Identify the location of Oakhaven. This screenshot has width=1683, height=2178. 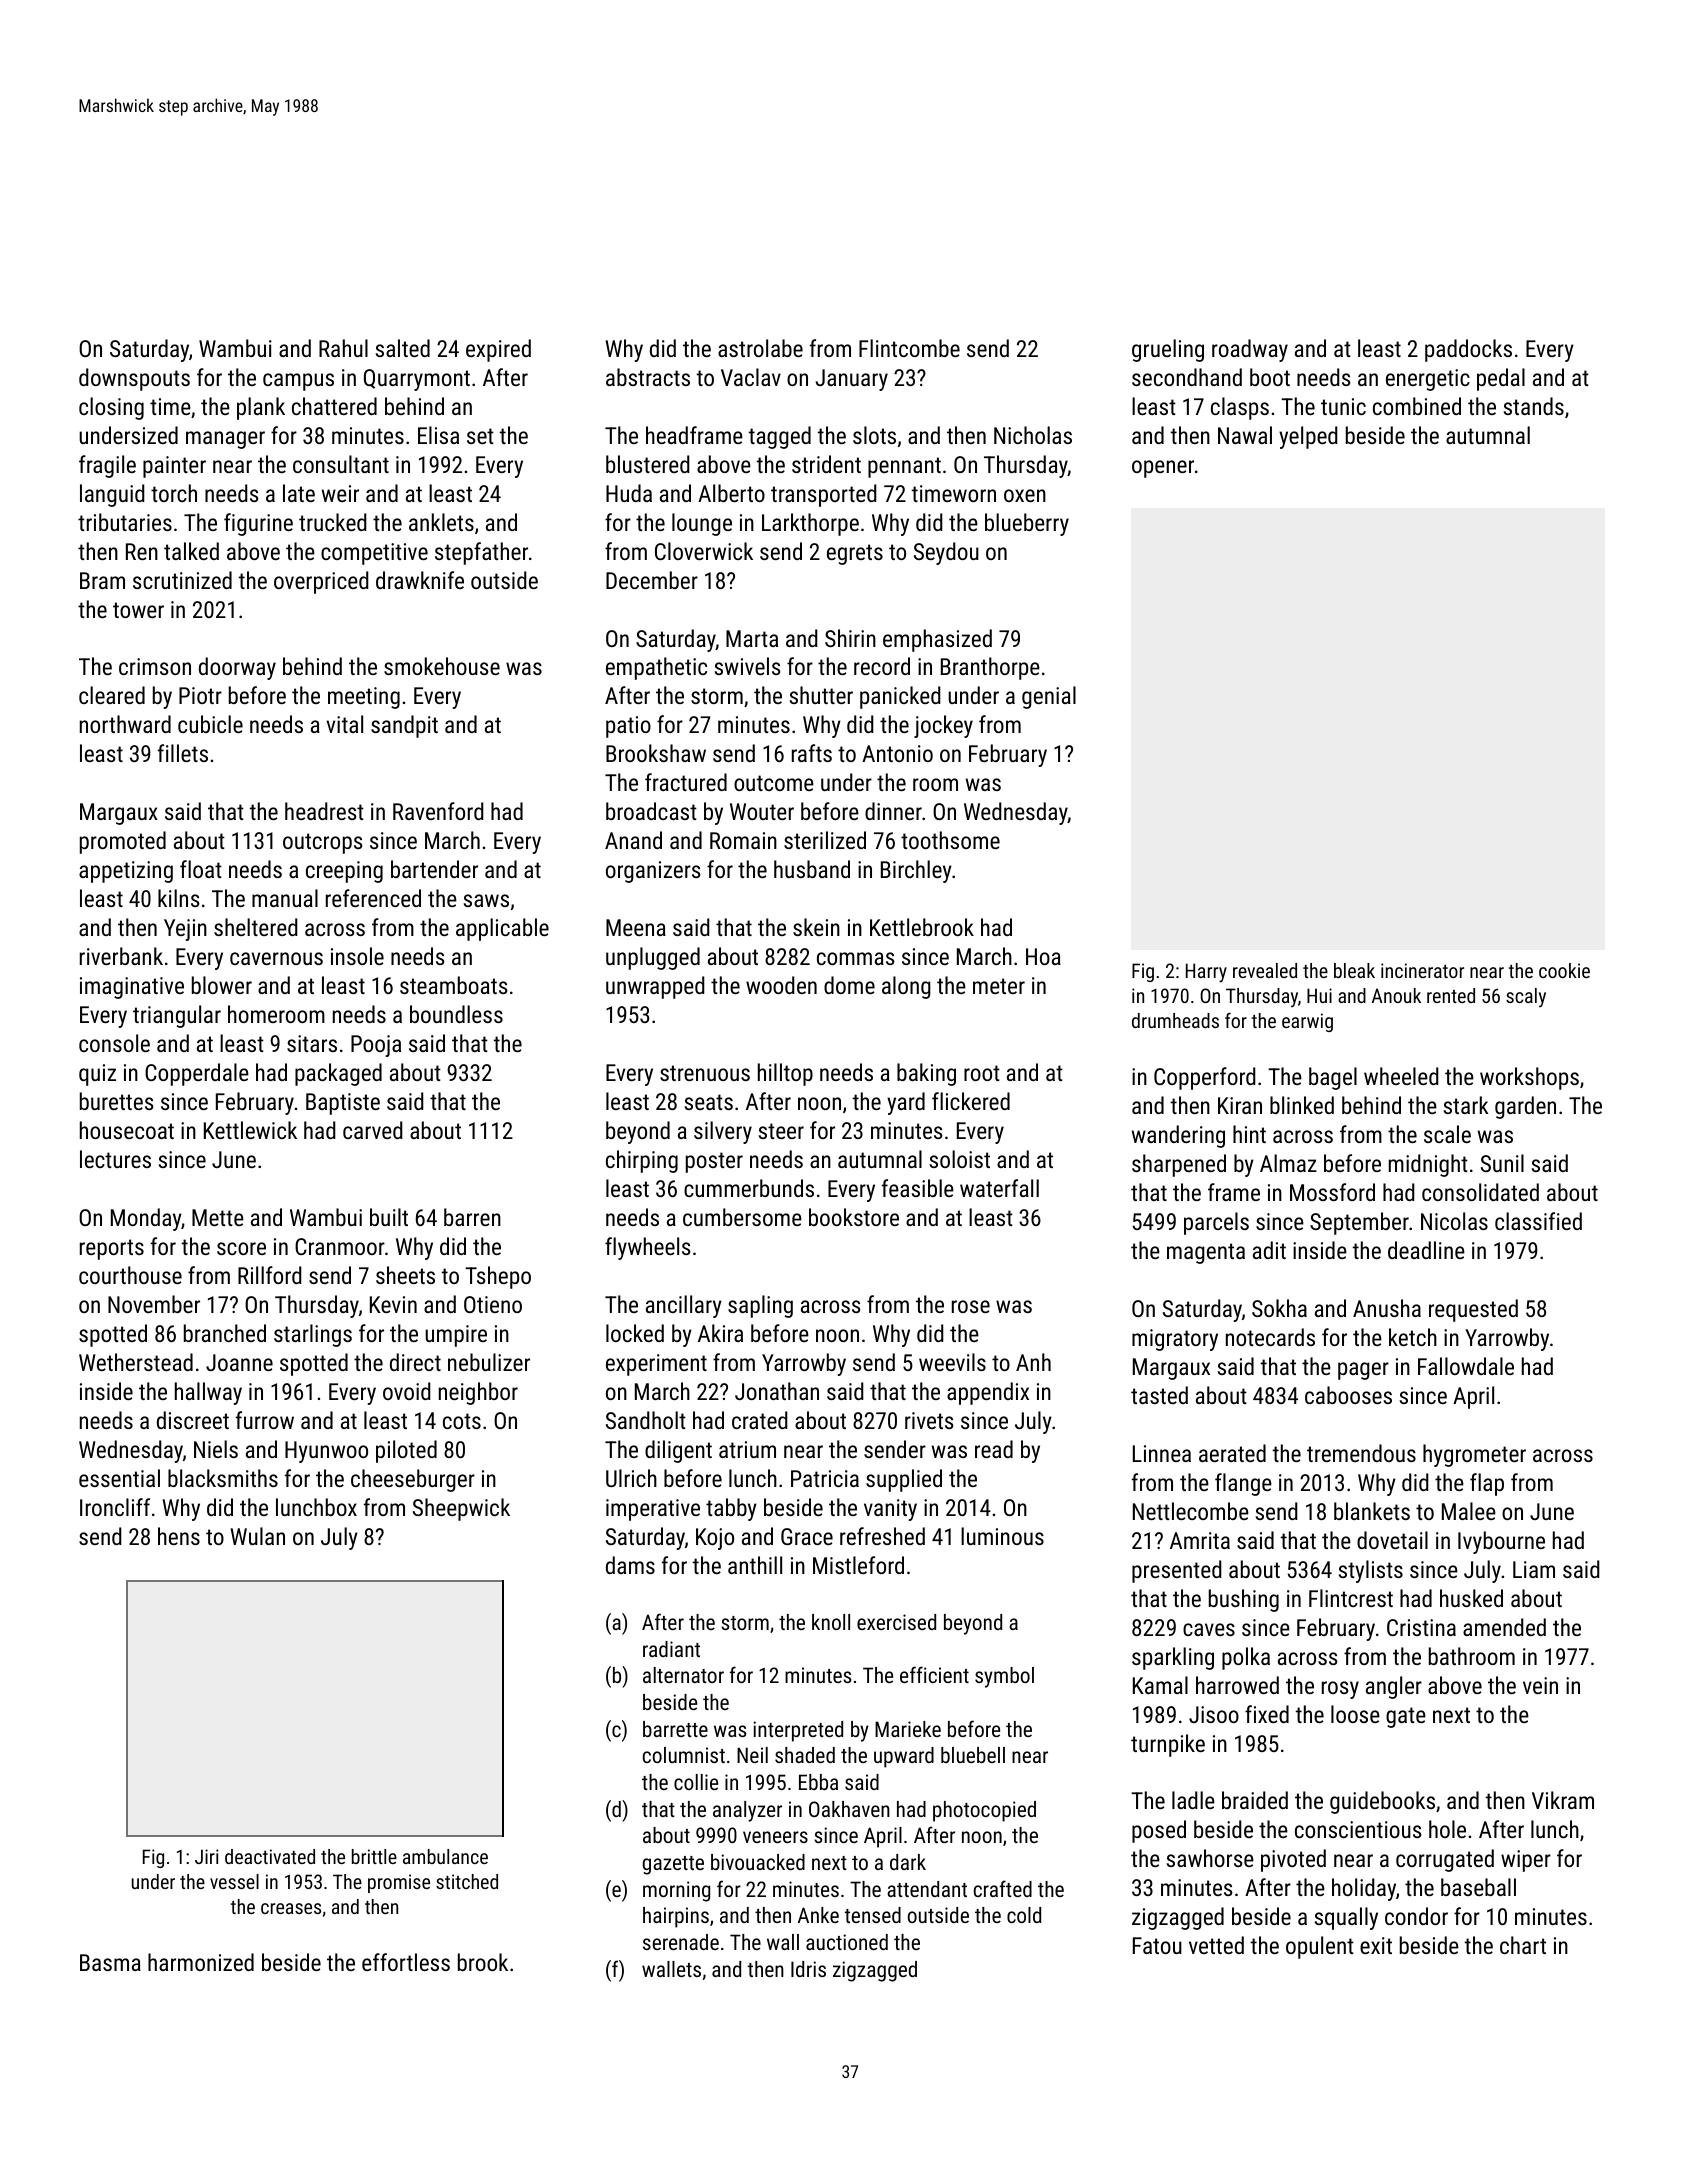
(849, 1809).
